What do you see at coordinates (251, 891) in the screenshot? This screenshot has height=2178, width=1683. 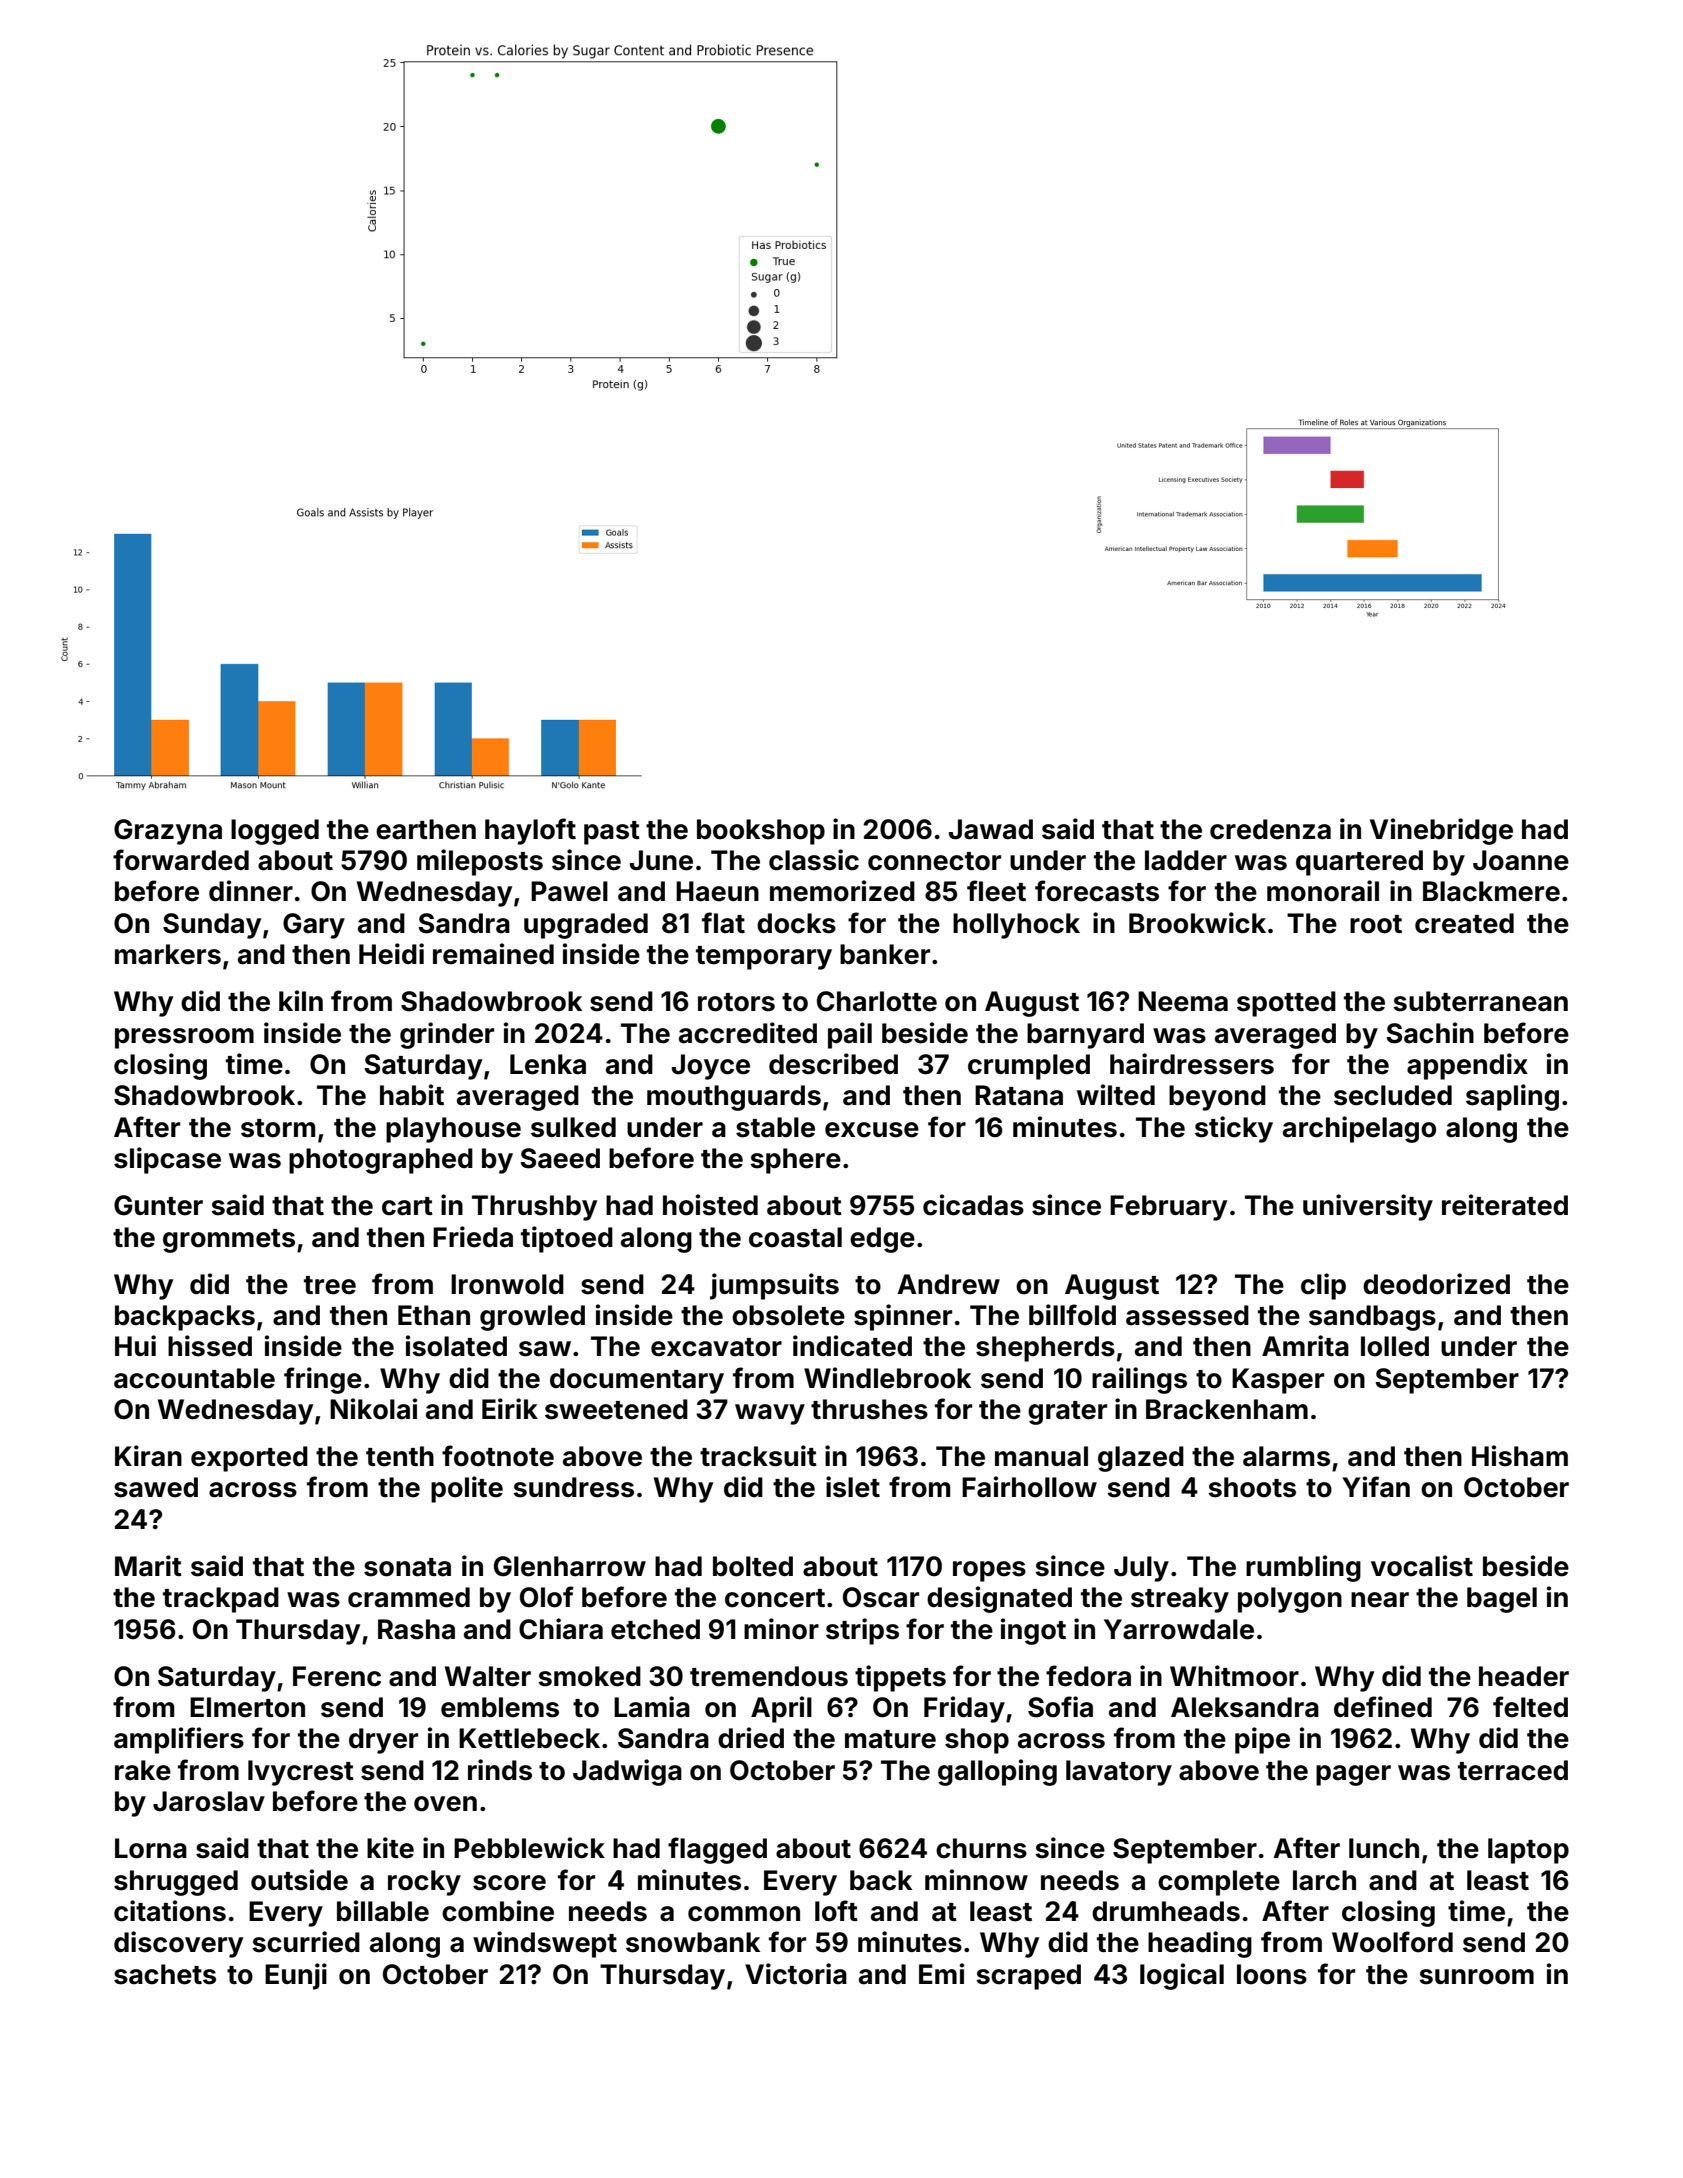 I see `dinner` at bounding box center [251, 891].
